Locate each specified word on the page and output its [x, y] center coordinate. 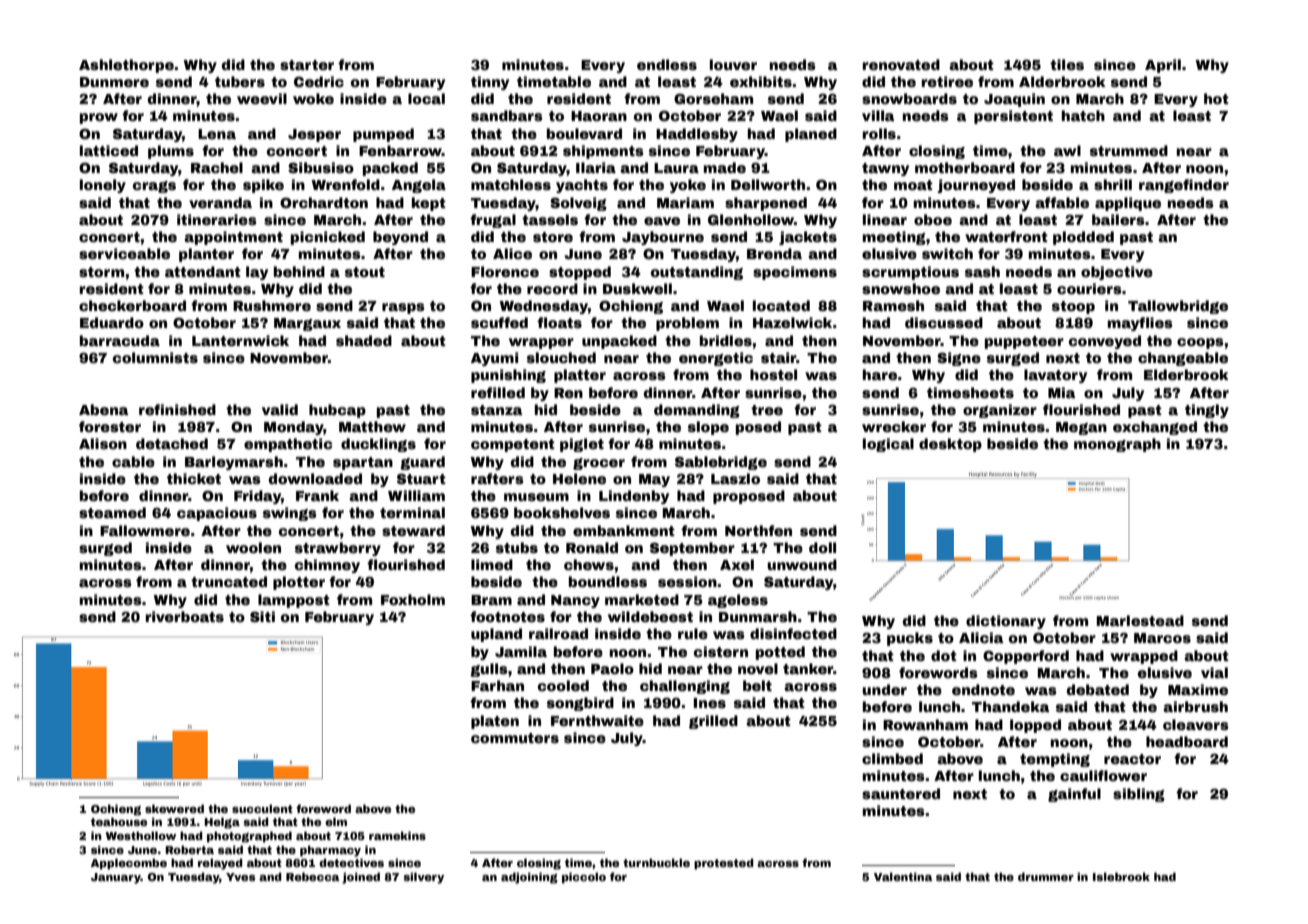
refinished [177, 409]
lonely [103, 186]
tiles [1067, 64]
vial [1214, 672]
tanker [808, 668]
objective [1117, 273]
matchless [511, 184]
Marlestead [1140, 620]
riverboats [185, 616]
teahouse [119, 821]
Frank [317, 495]
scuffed [499, 322]
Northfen [758, 530]
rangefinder [1184, 186]
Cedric [319, 81]
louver [733, 64]
